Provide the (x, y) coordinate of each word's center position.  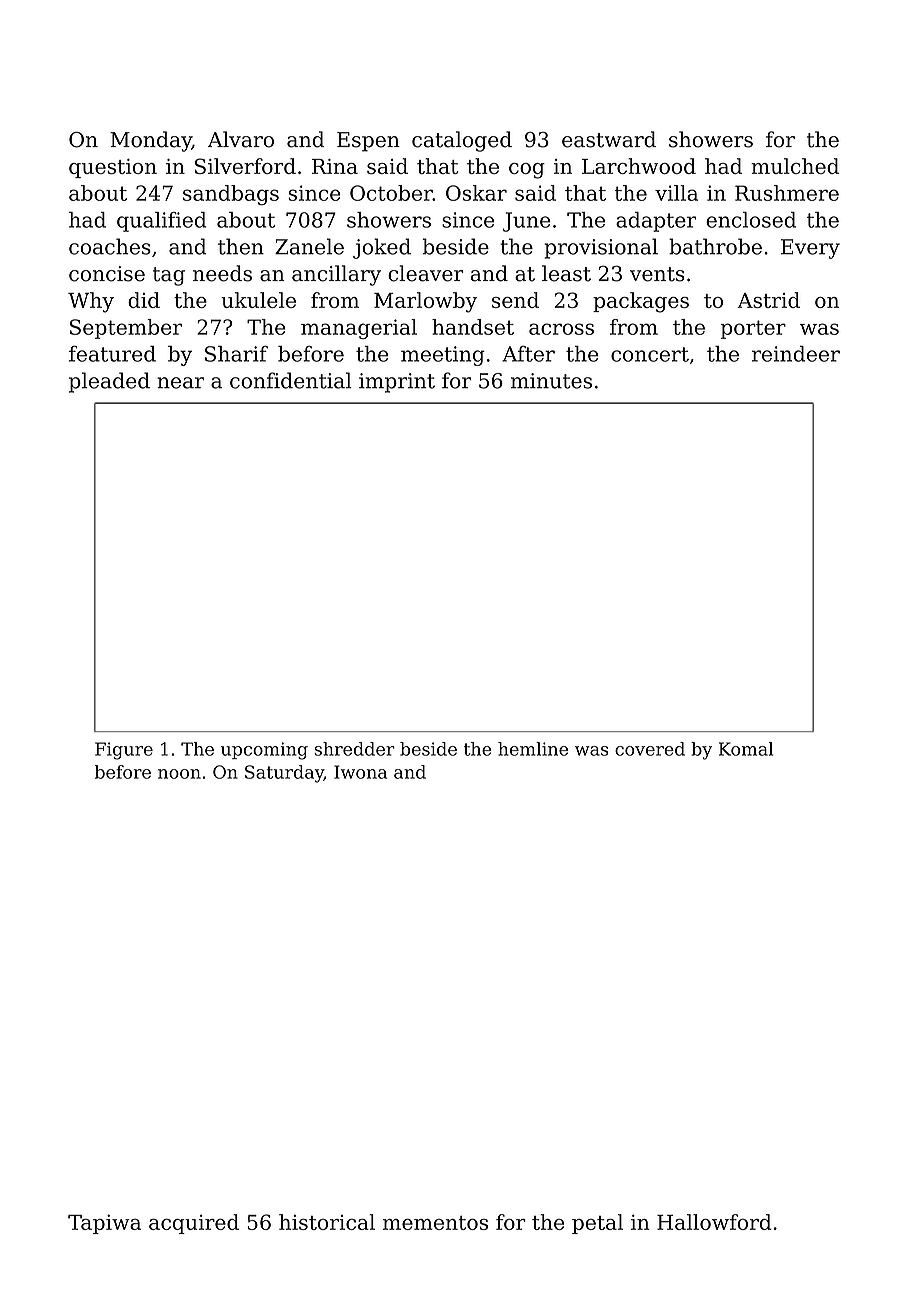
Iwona (360, 772)
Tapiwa (104, 1224)
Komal (746, 749)
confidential (291, 380)
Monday (151, 141)
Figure (124, 751)
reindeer (796, 354)
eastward (609, 139)
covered (650, 749)
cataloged (462, 141)
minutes (551, 381)
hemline (533, 749)
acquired (194, 1224)
